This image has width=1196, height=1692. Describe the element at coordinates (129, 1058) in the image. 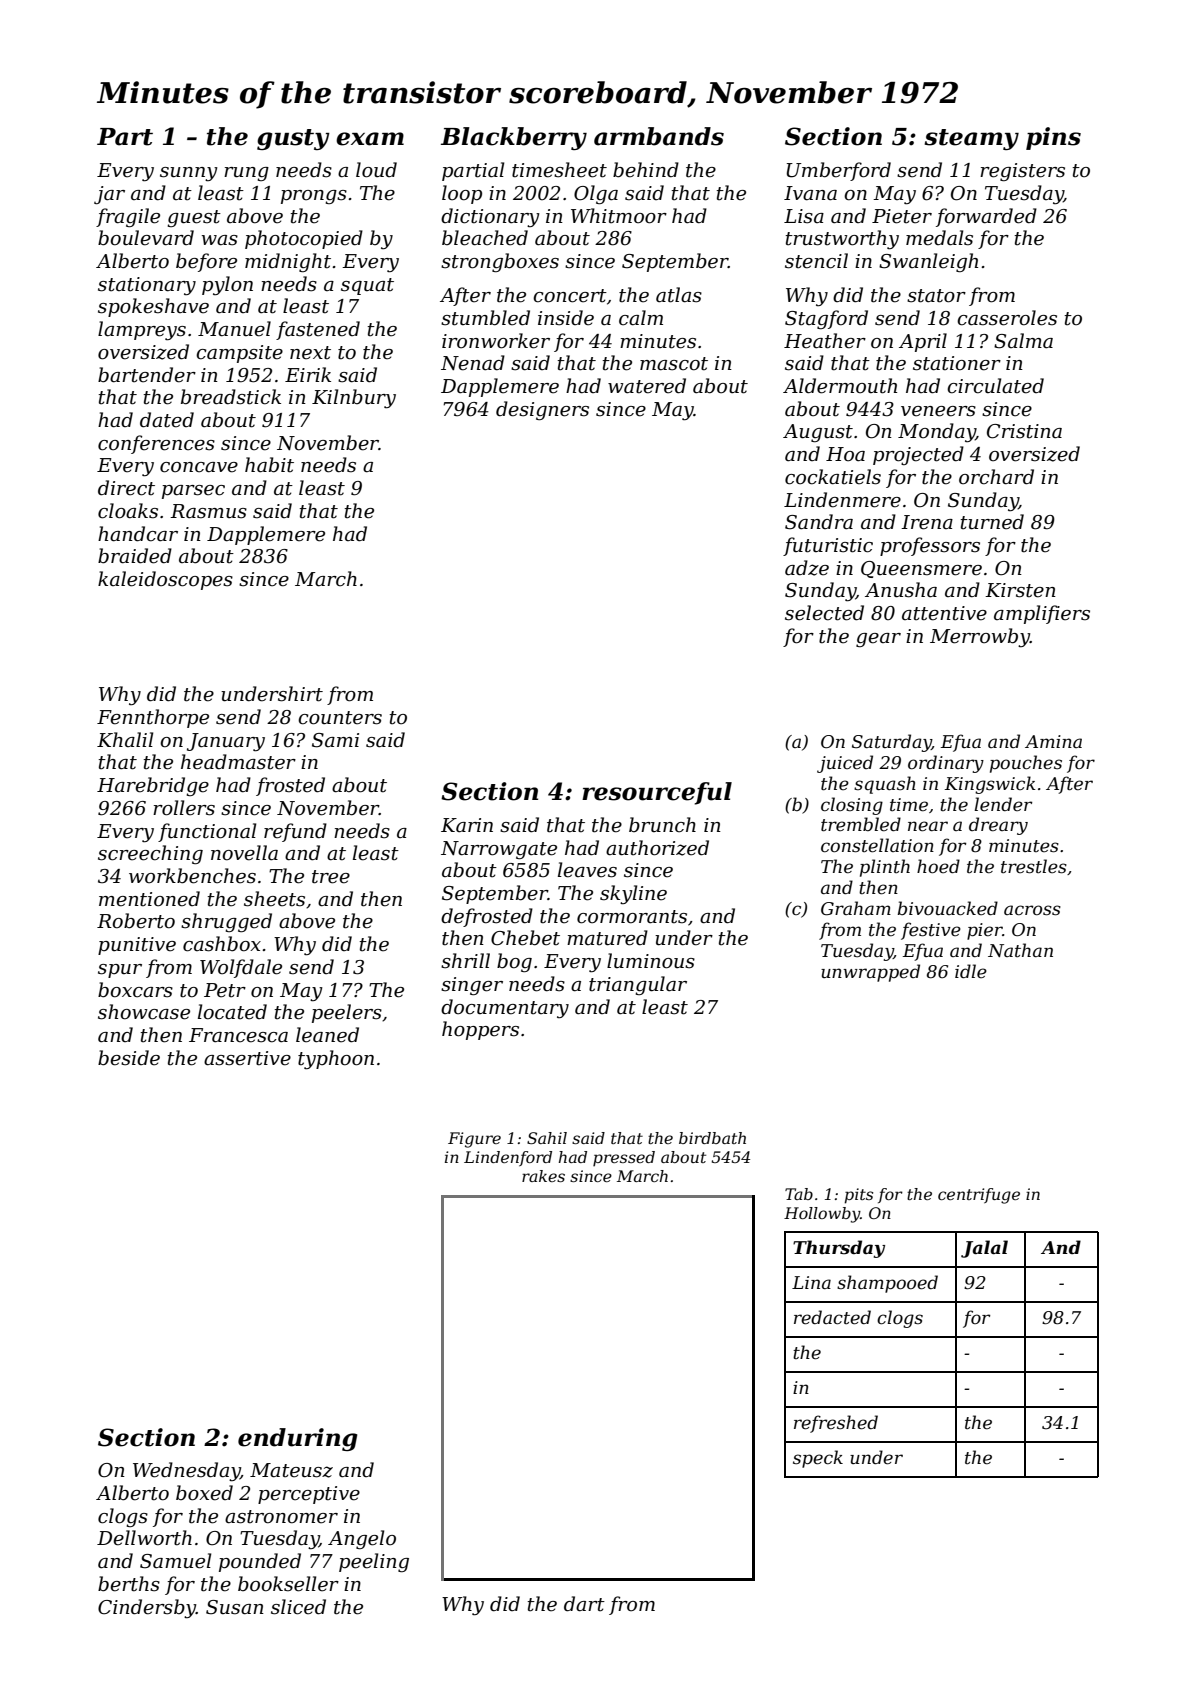

I see `beside` at that location.
